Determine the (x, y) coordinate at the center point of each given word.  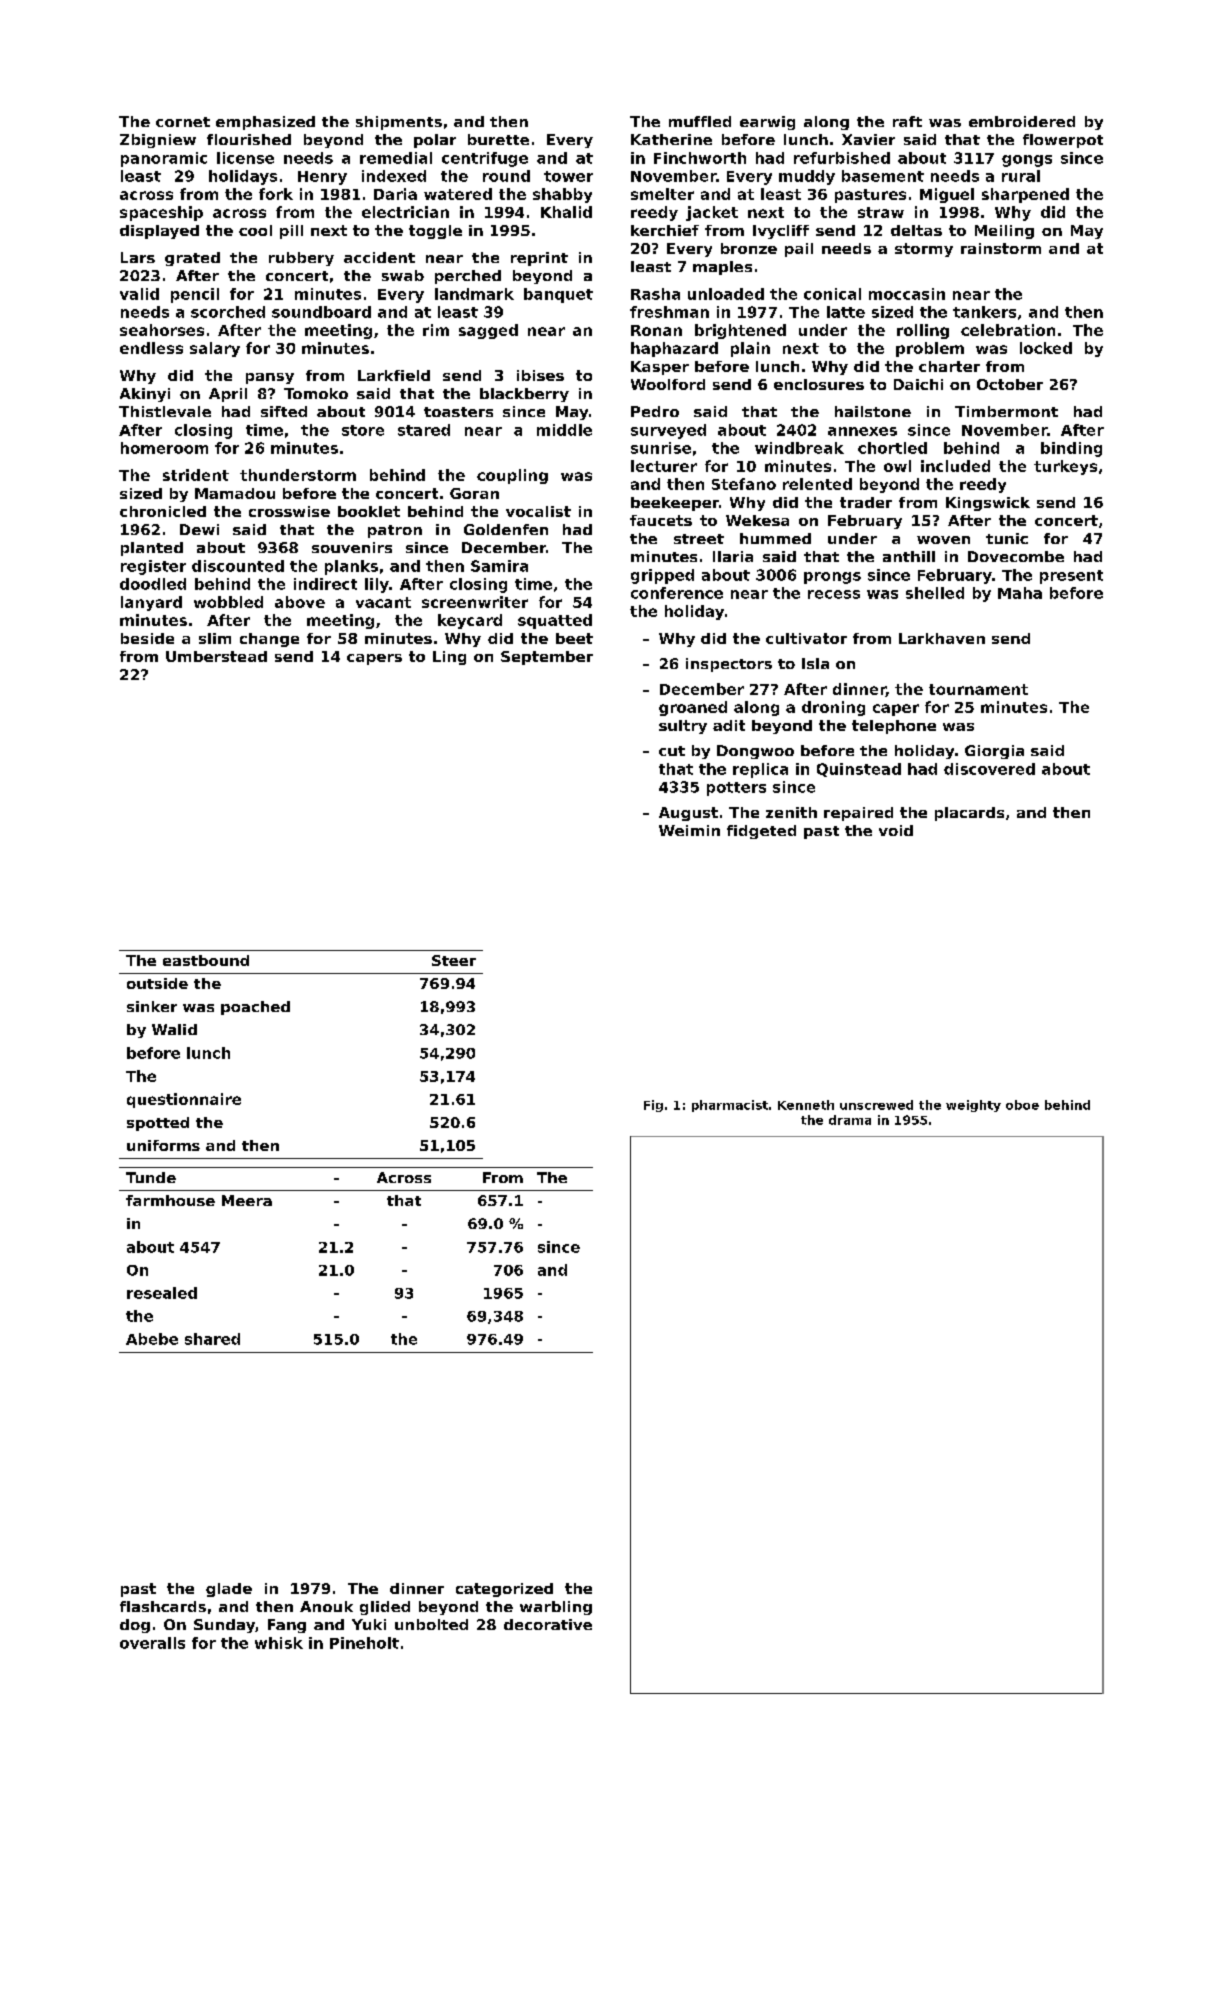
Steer (454, 960)
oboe (1022, 1105)
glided (385, 1608)
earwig (767, 123)
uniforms (163, 1145)
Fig (653, 1106)
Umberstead (216, 656)
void (896, 830)
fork (276, 194)
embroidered (1022, 121)
